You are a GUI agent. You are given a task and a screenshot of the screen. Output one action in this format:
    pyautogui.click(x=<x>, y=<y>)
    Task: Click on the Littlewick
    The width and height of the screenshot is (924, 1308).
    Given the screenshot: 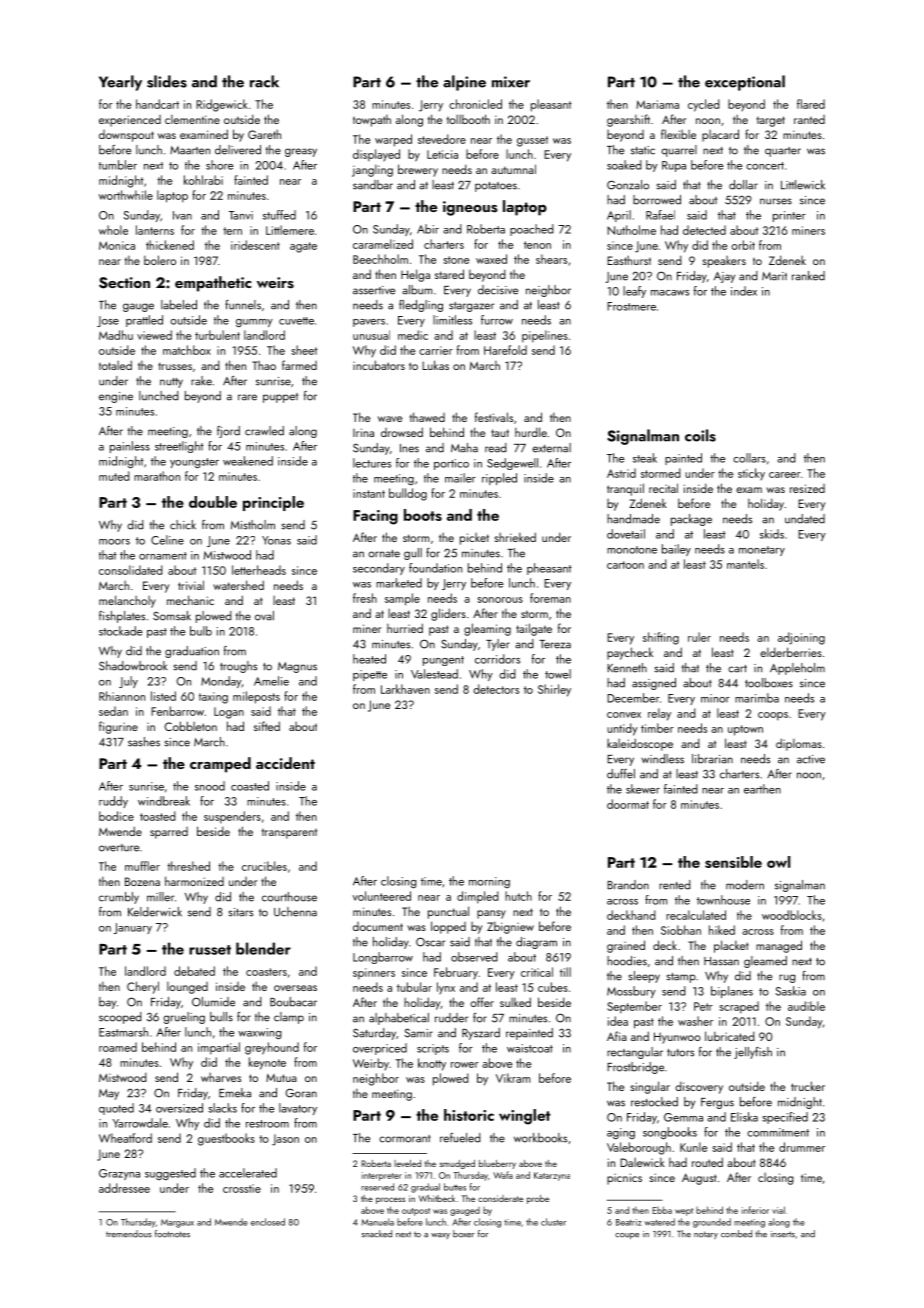 What is the action you would take?
    pyautogui.click(x=803, y=185)
